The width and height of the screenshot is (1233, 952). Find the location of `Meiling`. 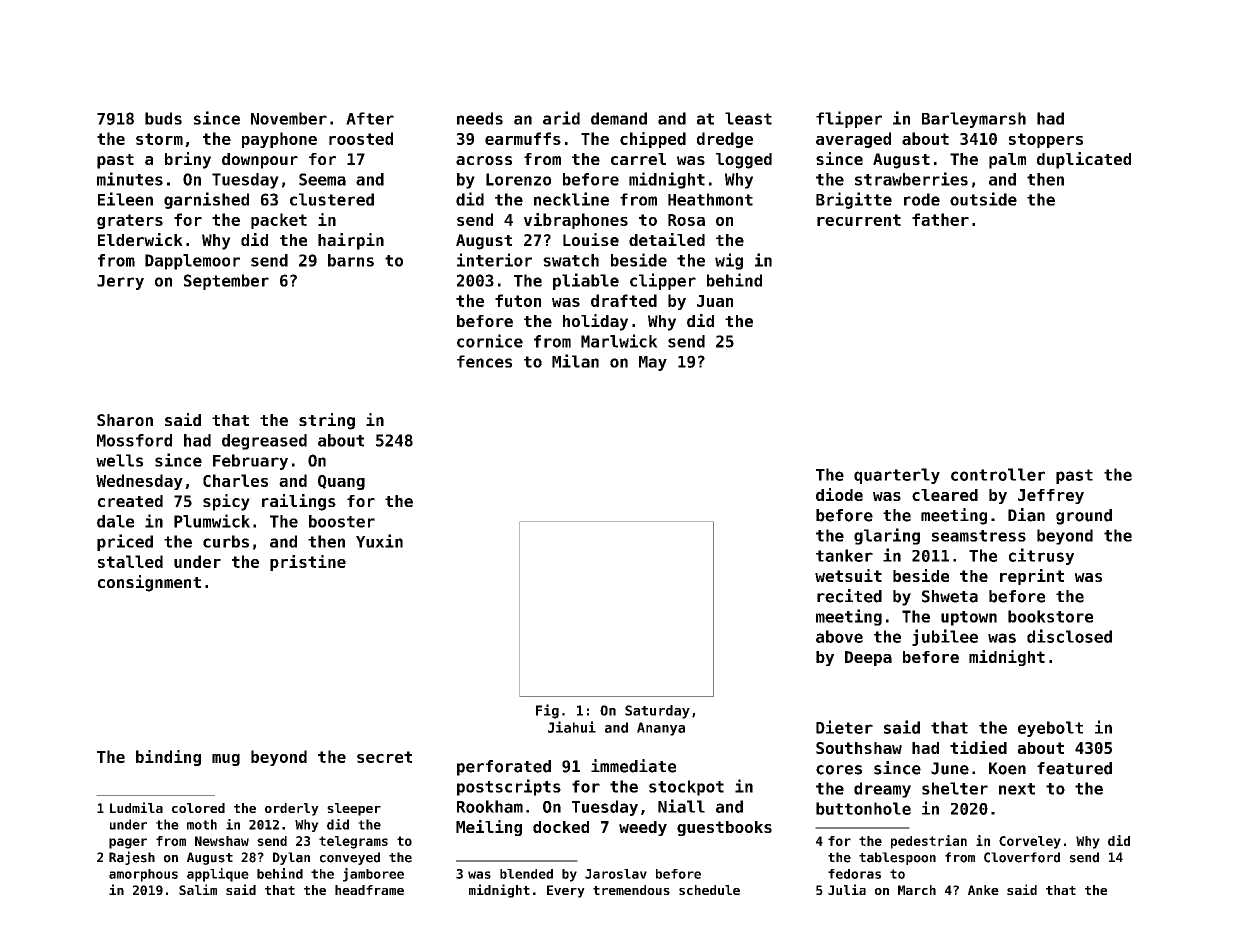

Meiling is located at coordinates (489, 828).
